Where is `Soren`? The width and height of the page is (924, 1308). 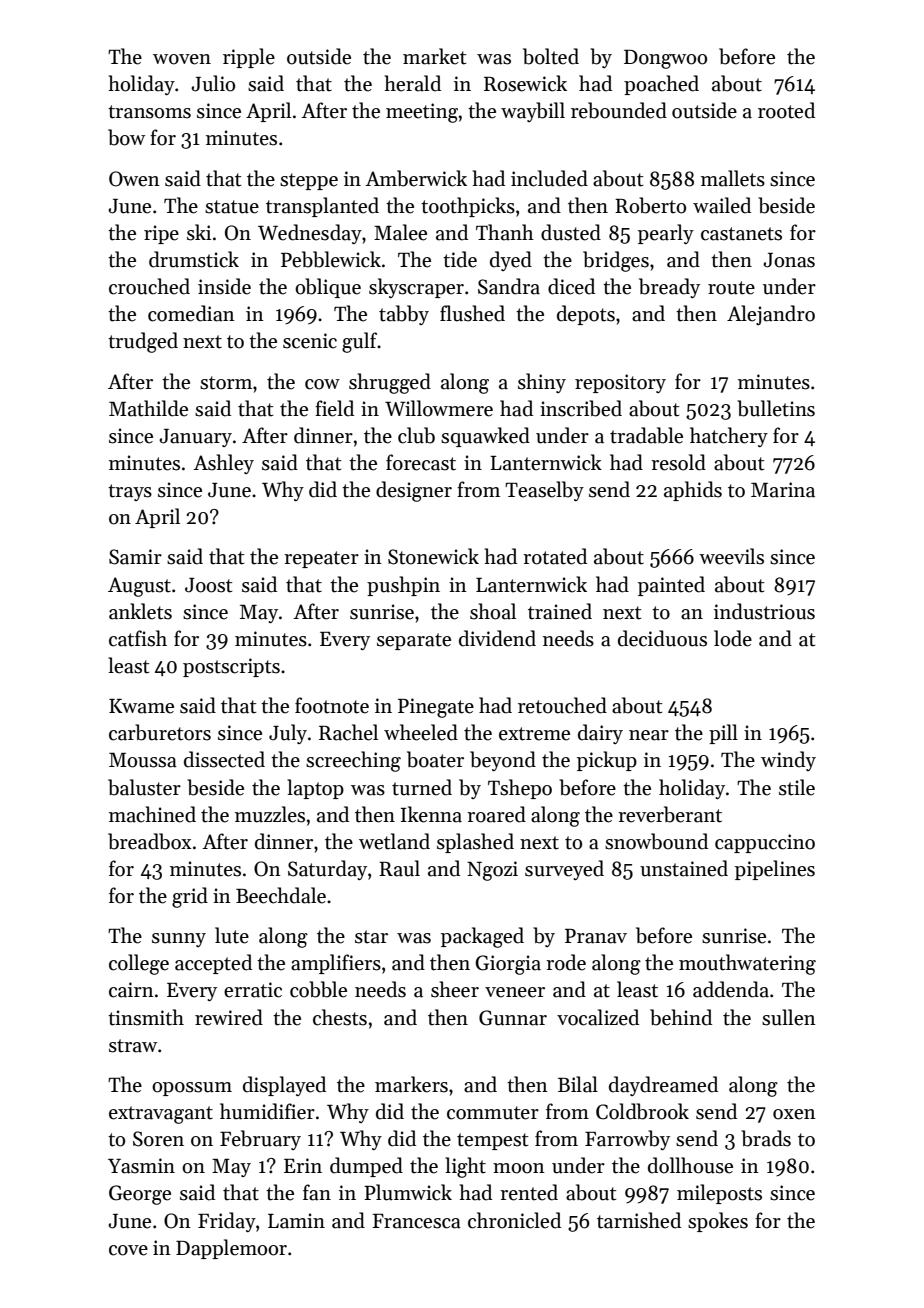
Soren is located at coordinates (158, 1139).
